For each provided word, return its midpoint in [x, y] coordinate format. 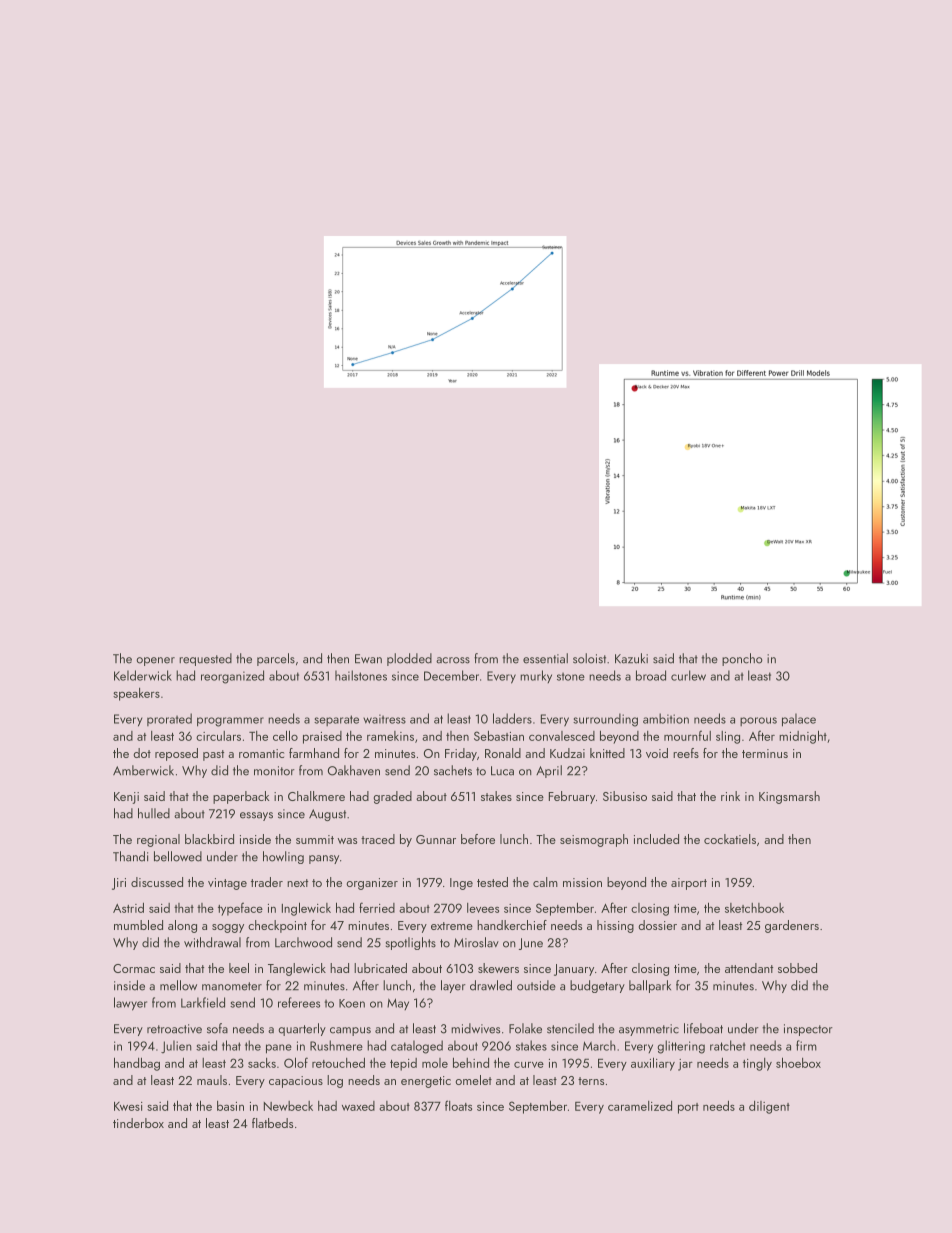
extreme [452, 926]
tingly [757, 1064]
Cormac [134, 968]
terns [591, 1081]
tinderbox [138, 1123]
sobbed [797, 968]
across [453, 660]
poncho [742, 659]
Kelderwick [143, 675]
